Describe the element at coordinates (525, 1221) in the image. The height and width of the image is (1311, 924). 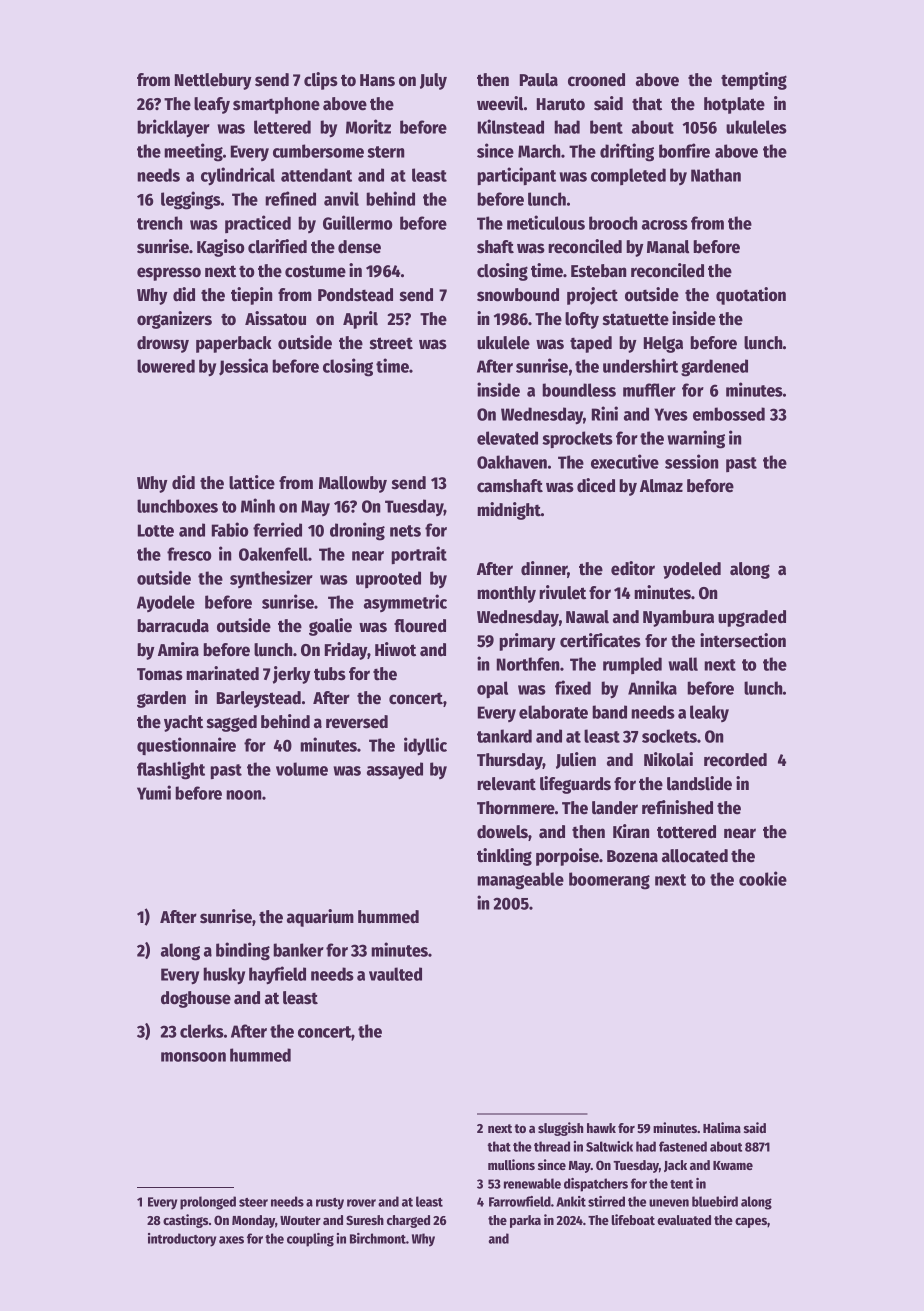
I see `parka` at that location.
